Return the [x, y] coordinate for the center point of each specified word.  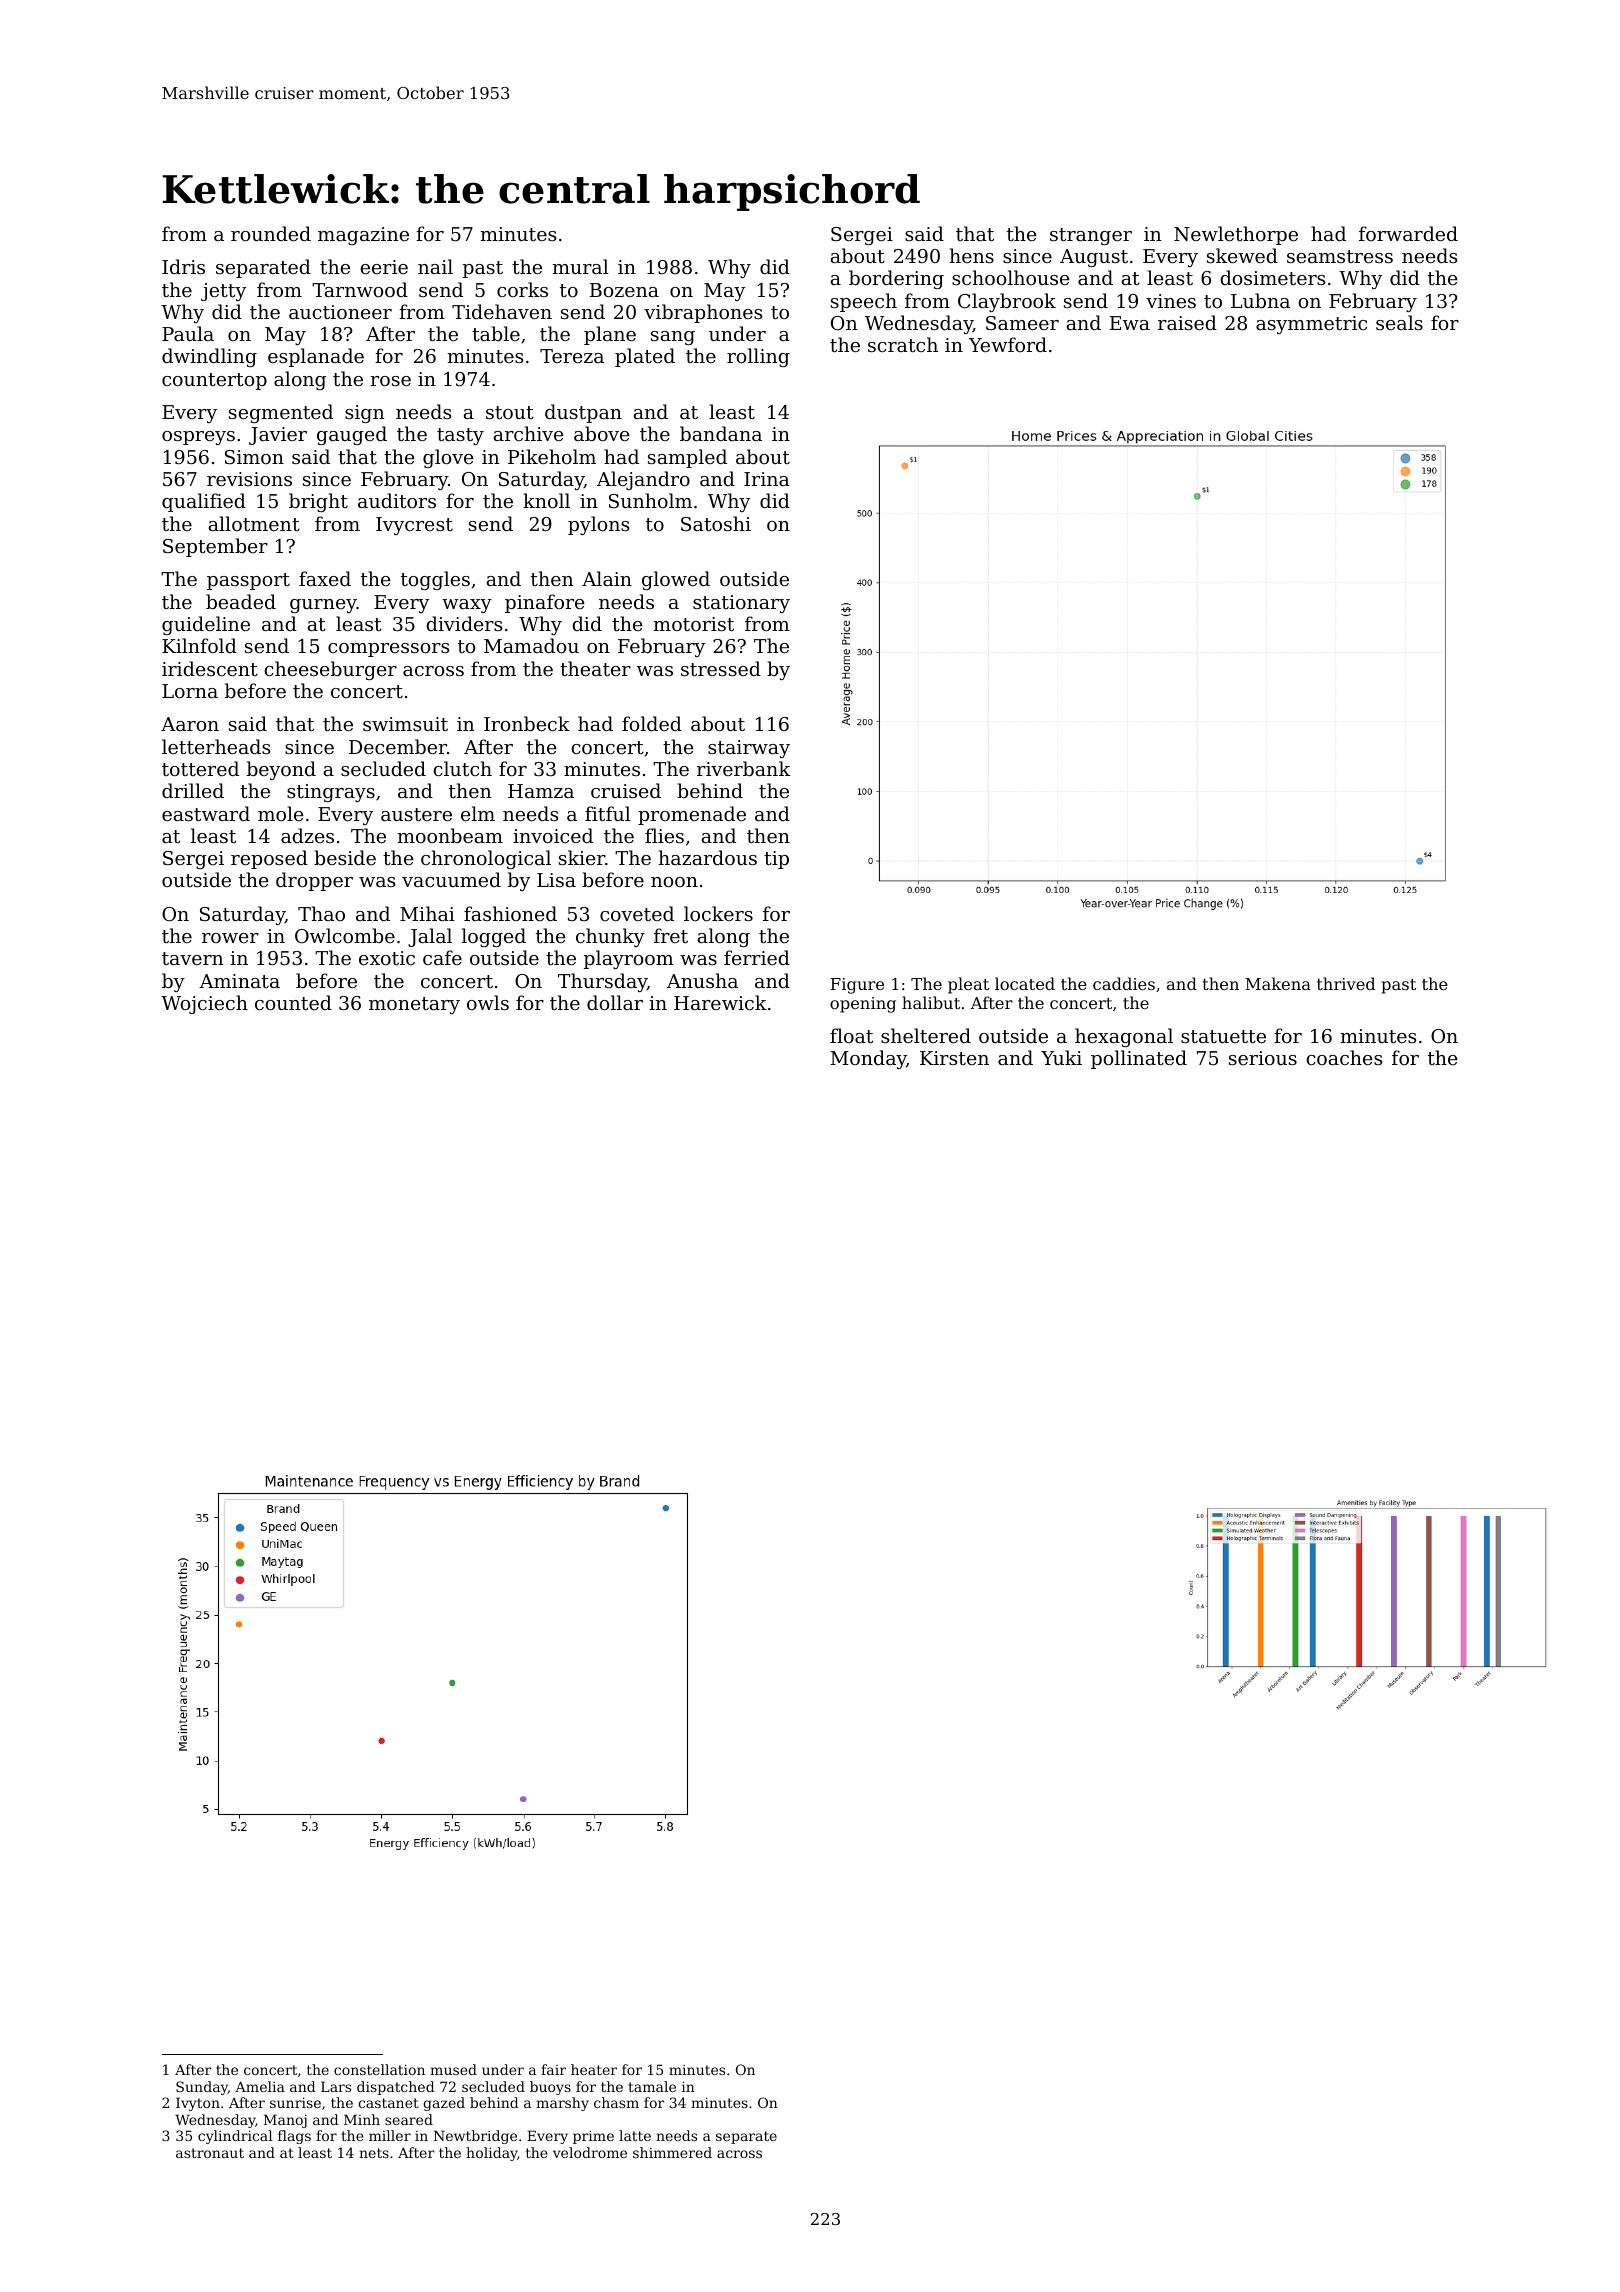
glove [448, 458]
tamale [652, 2086]
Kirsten [954, 1058]
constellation [379, 2069]
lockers [718, 913]
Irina [767, 479]
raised [1187, 322]
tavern [192, 958]
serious [1263, 1058]
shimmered [672, 2152]
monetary [414, 1005]
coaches [1344, 1057]
